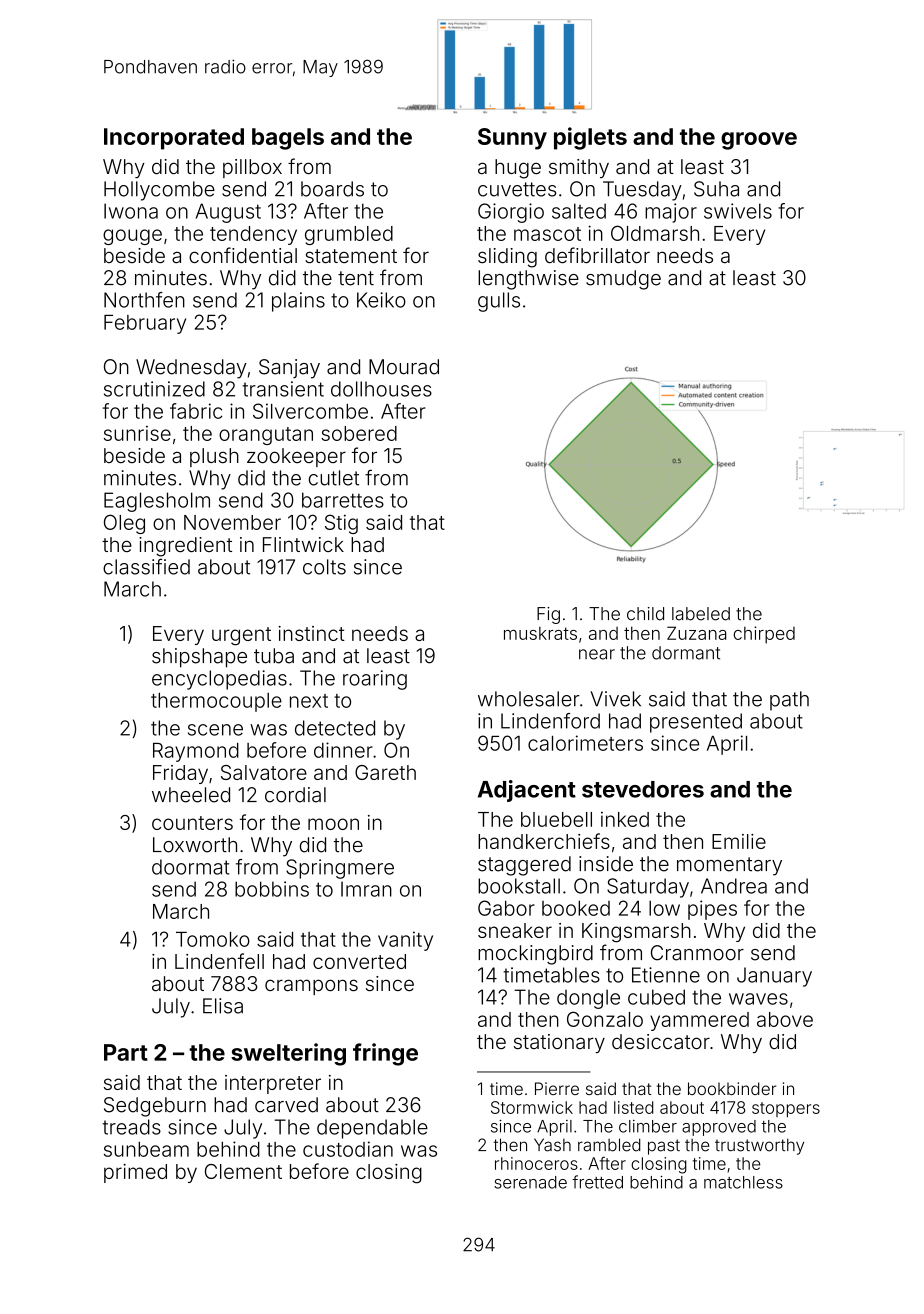 Image resolution: width=924 pixels, height=1314 pixels. Describe the element at coordinates (738, 211) in the image. I see `swivels` at that location.
